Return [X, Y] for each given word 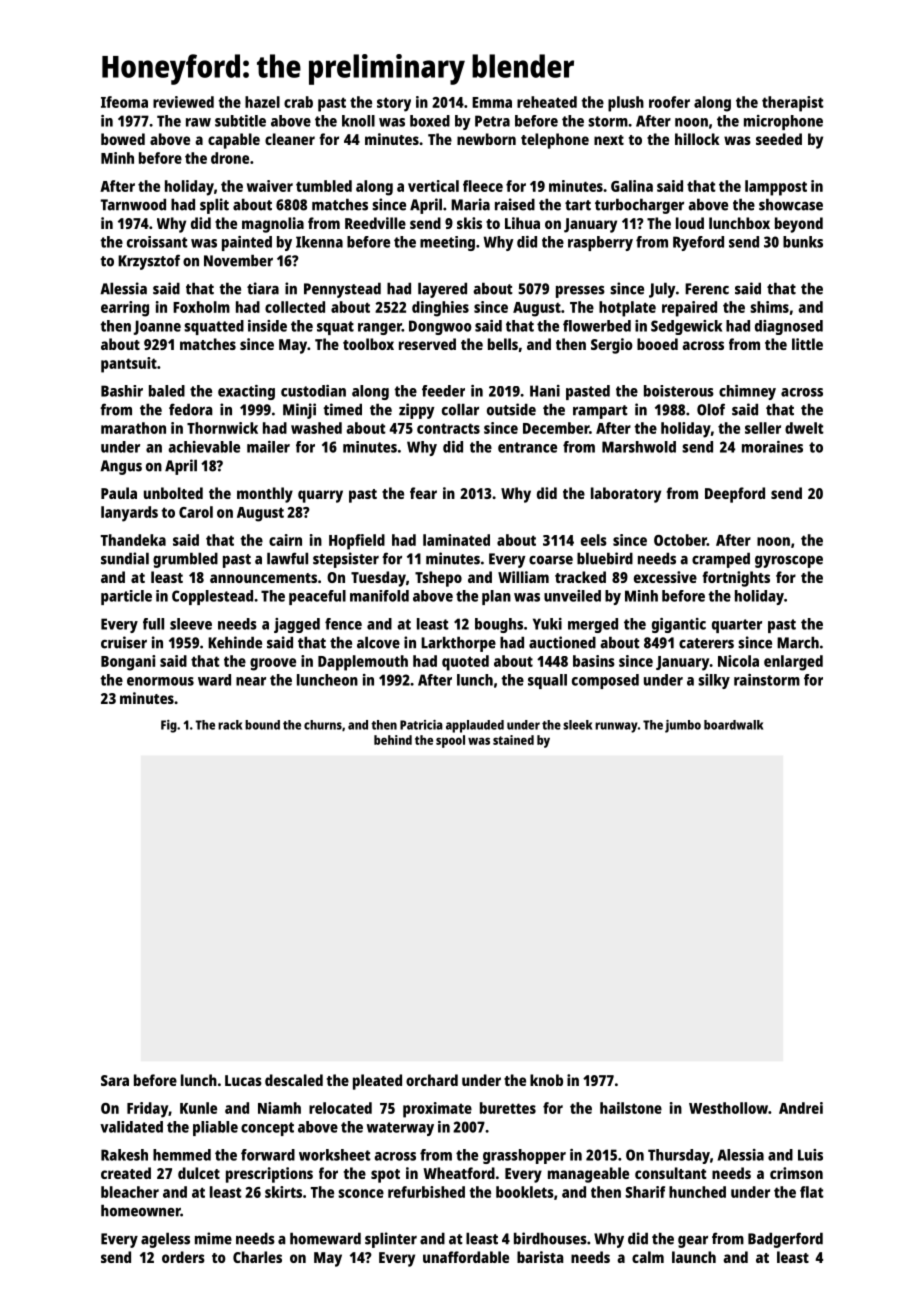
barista [540, 1257]
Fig [169, 726]
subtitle [240, 121]
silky [714, 681]
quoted [465, 663]
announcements [263, 578]
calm [648, 1257]
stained [513, 740]
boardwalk [733, 725]
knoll [358, 121]
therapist [793, 104]
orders [183, 1257]
